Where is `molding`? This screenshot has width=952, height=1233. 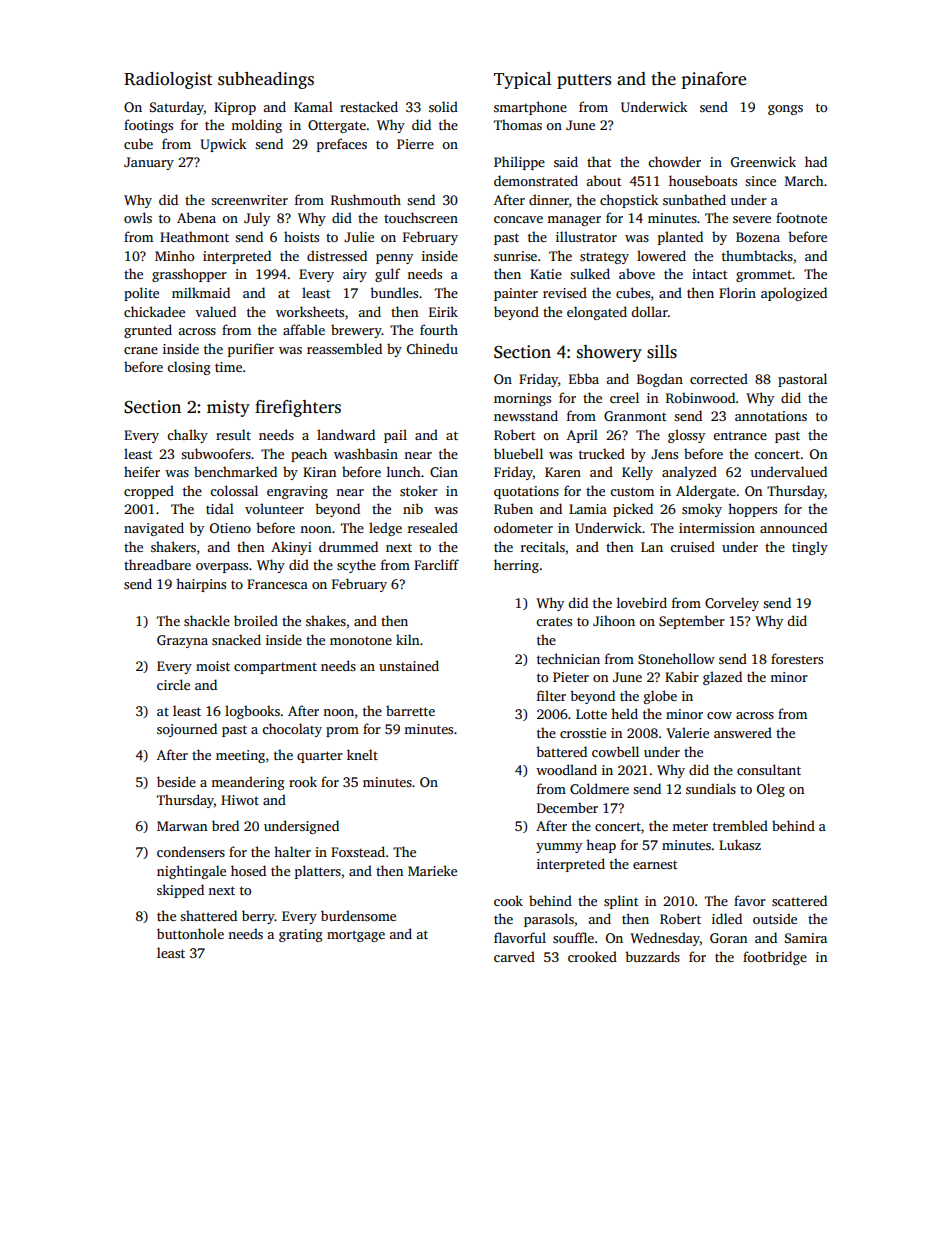 molding is located at coordinates (256, 126).
